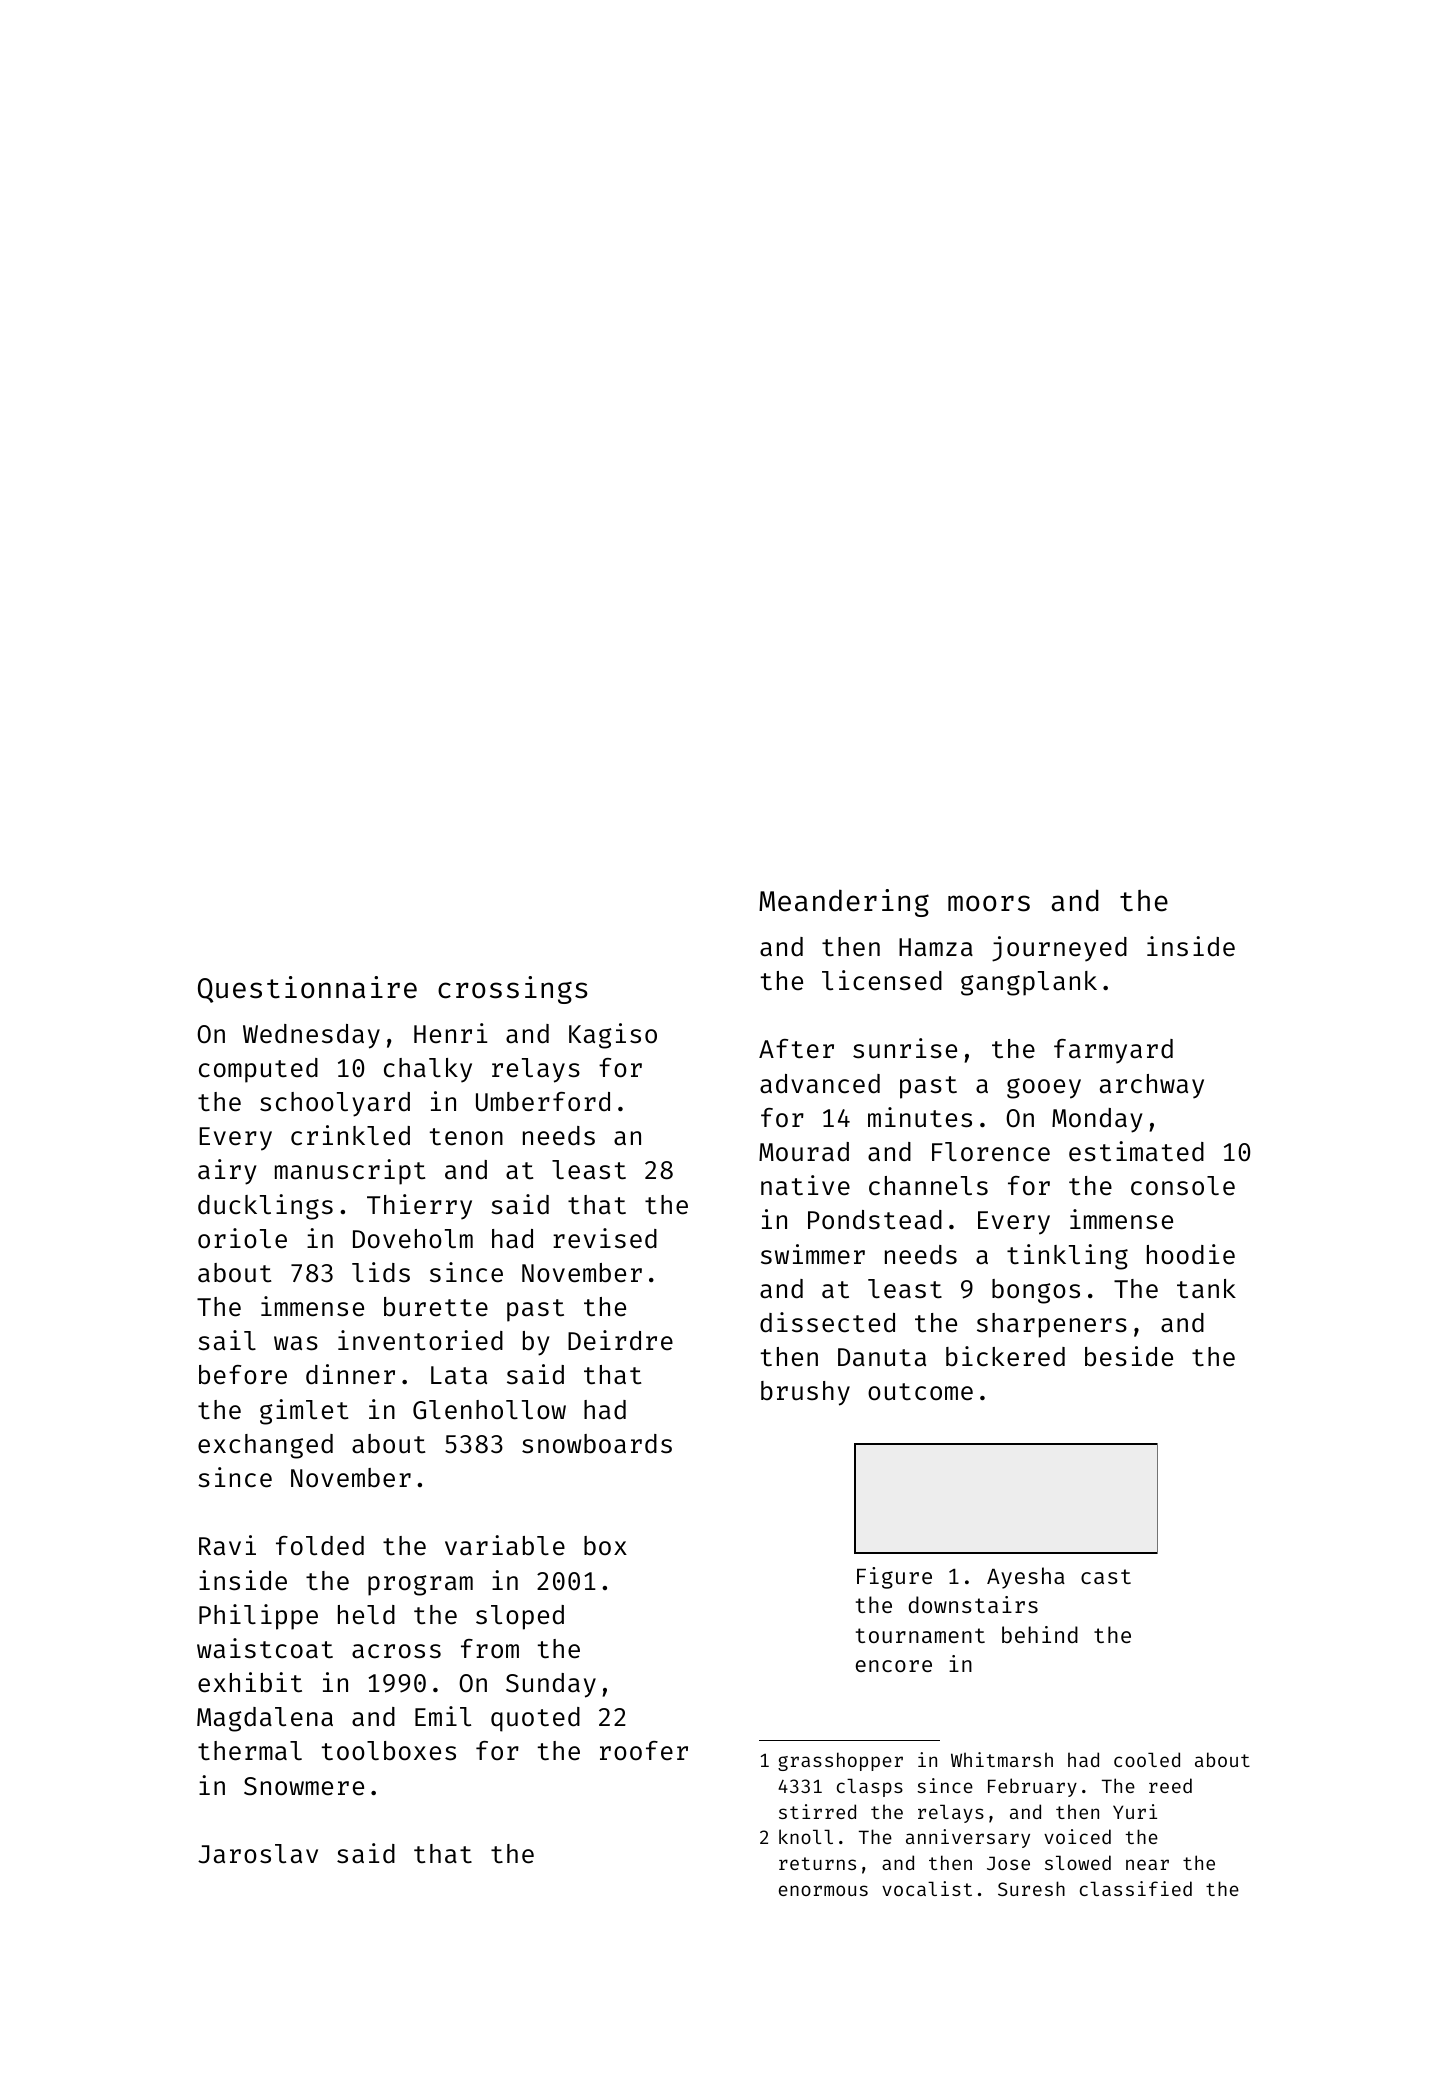 Image resolution: width=1450 pixels, height=2100 pixels. Describe the element at coordinates (805, 1393) in the document. I see `brushy` at that location.
